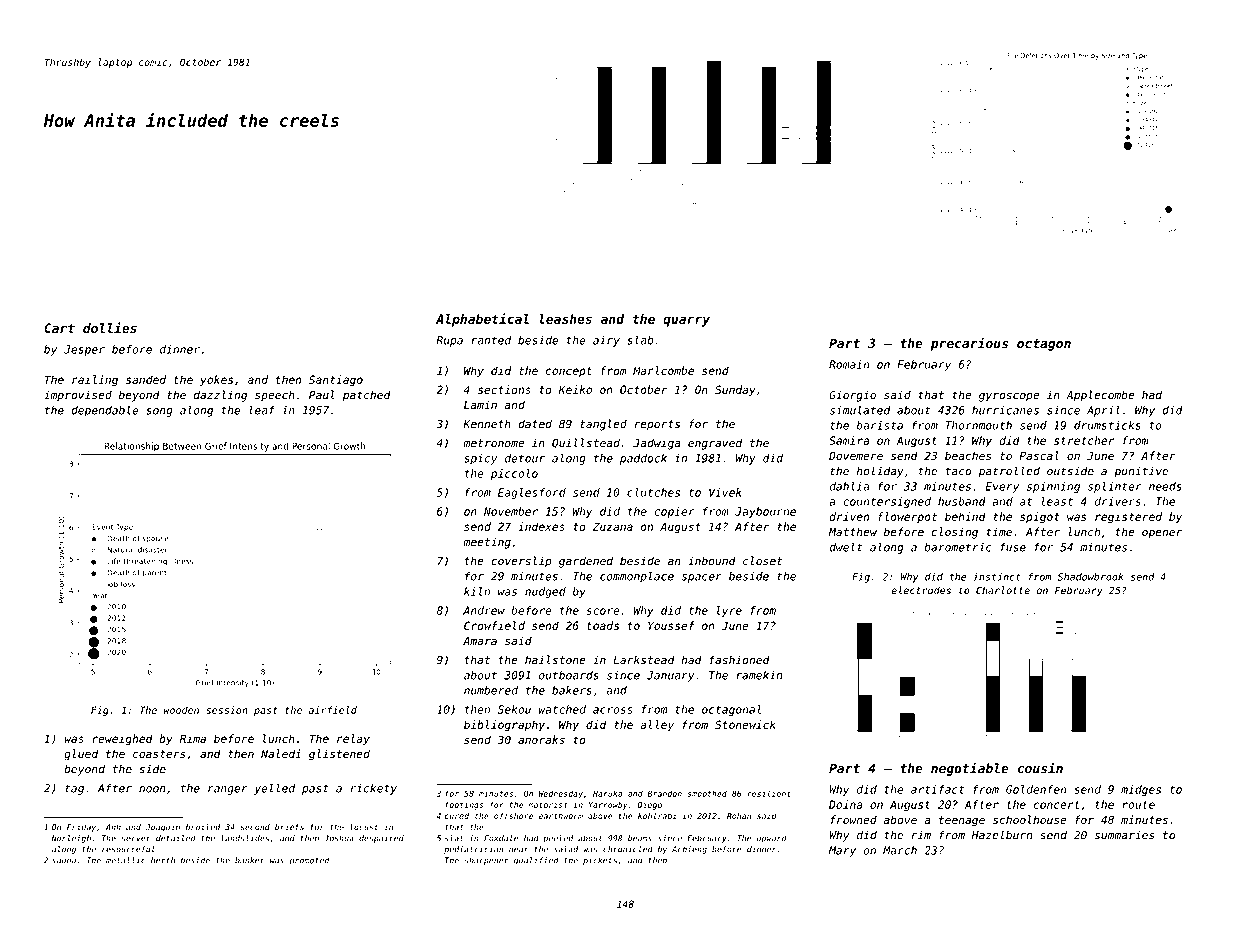  Describe the element at coordinates (1040, 518) in the screenshot. I see `spigot` at that location.
